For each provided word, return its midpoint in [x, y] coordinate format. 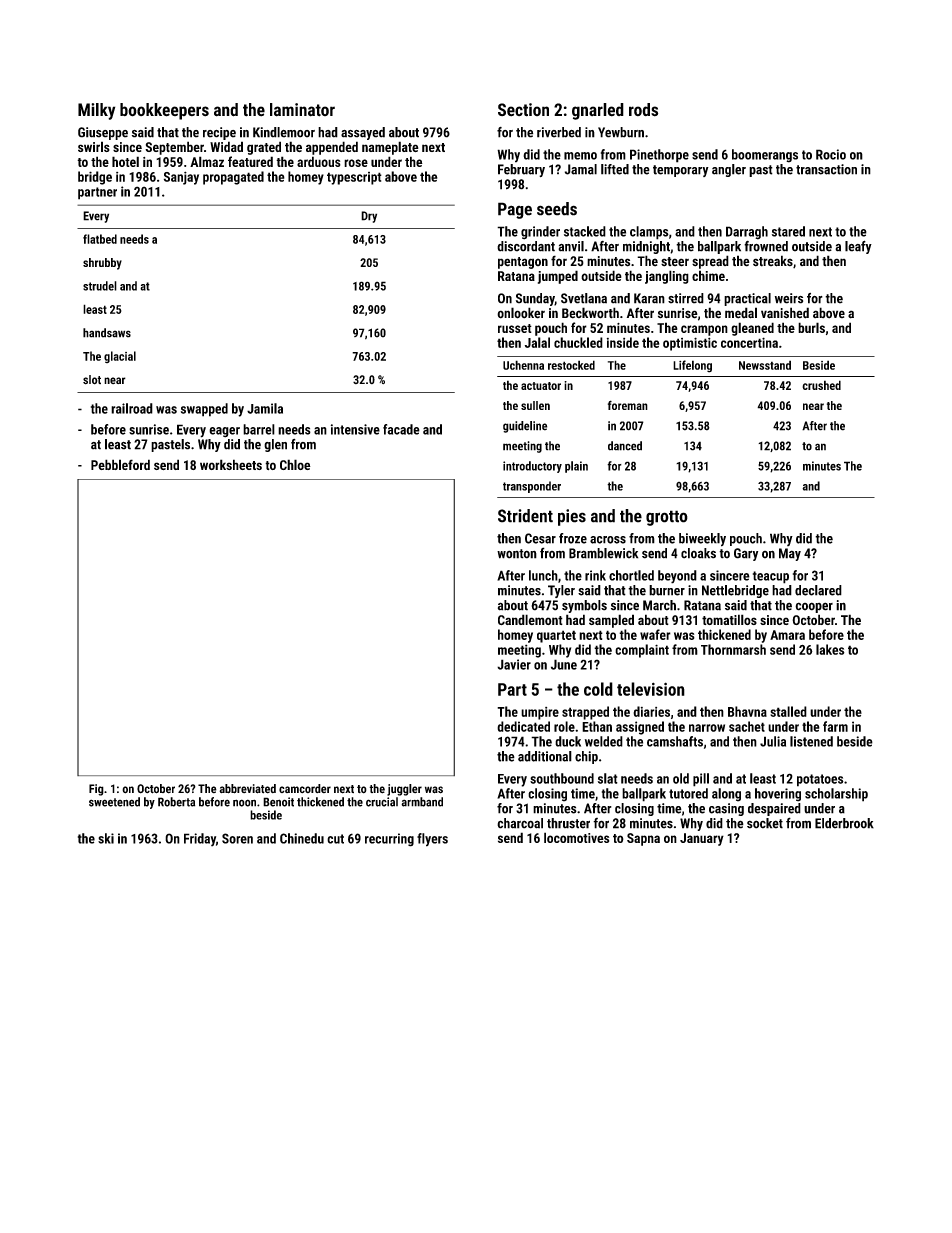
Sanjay [181, 178]
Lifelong [692, 366]
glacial [120, 357]
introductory [532, 467]
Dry [369, 217]
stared [788, 231]
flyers [432, 840]
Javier [514, 664]
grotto [667, 518]
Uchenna [523, 365]
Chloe [295, 464]
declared [818, 590]
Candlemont [530, 619]
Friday [200, 840]
